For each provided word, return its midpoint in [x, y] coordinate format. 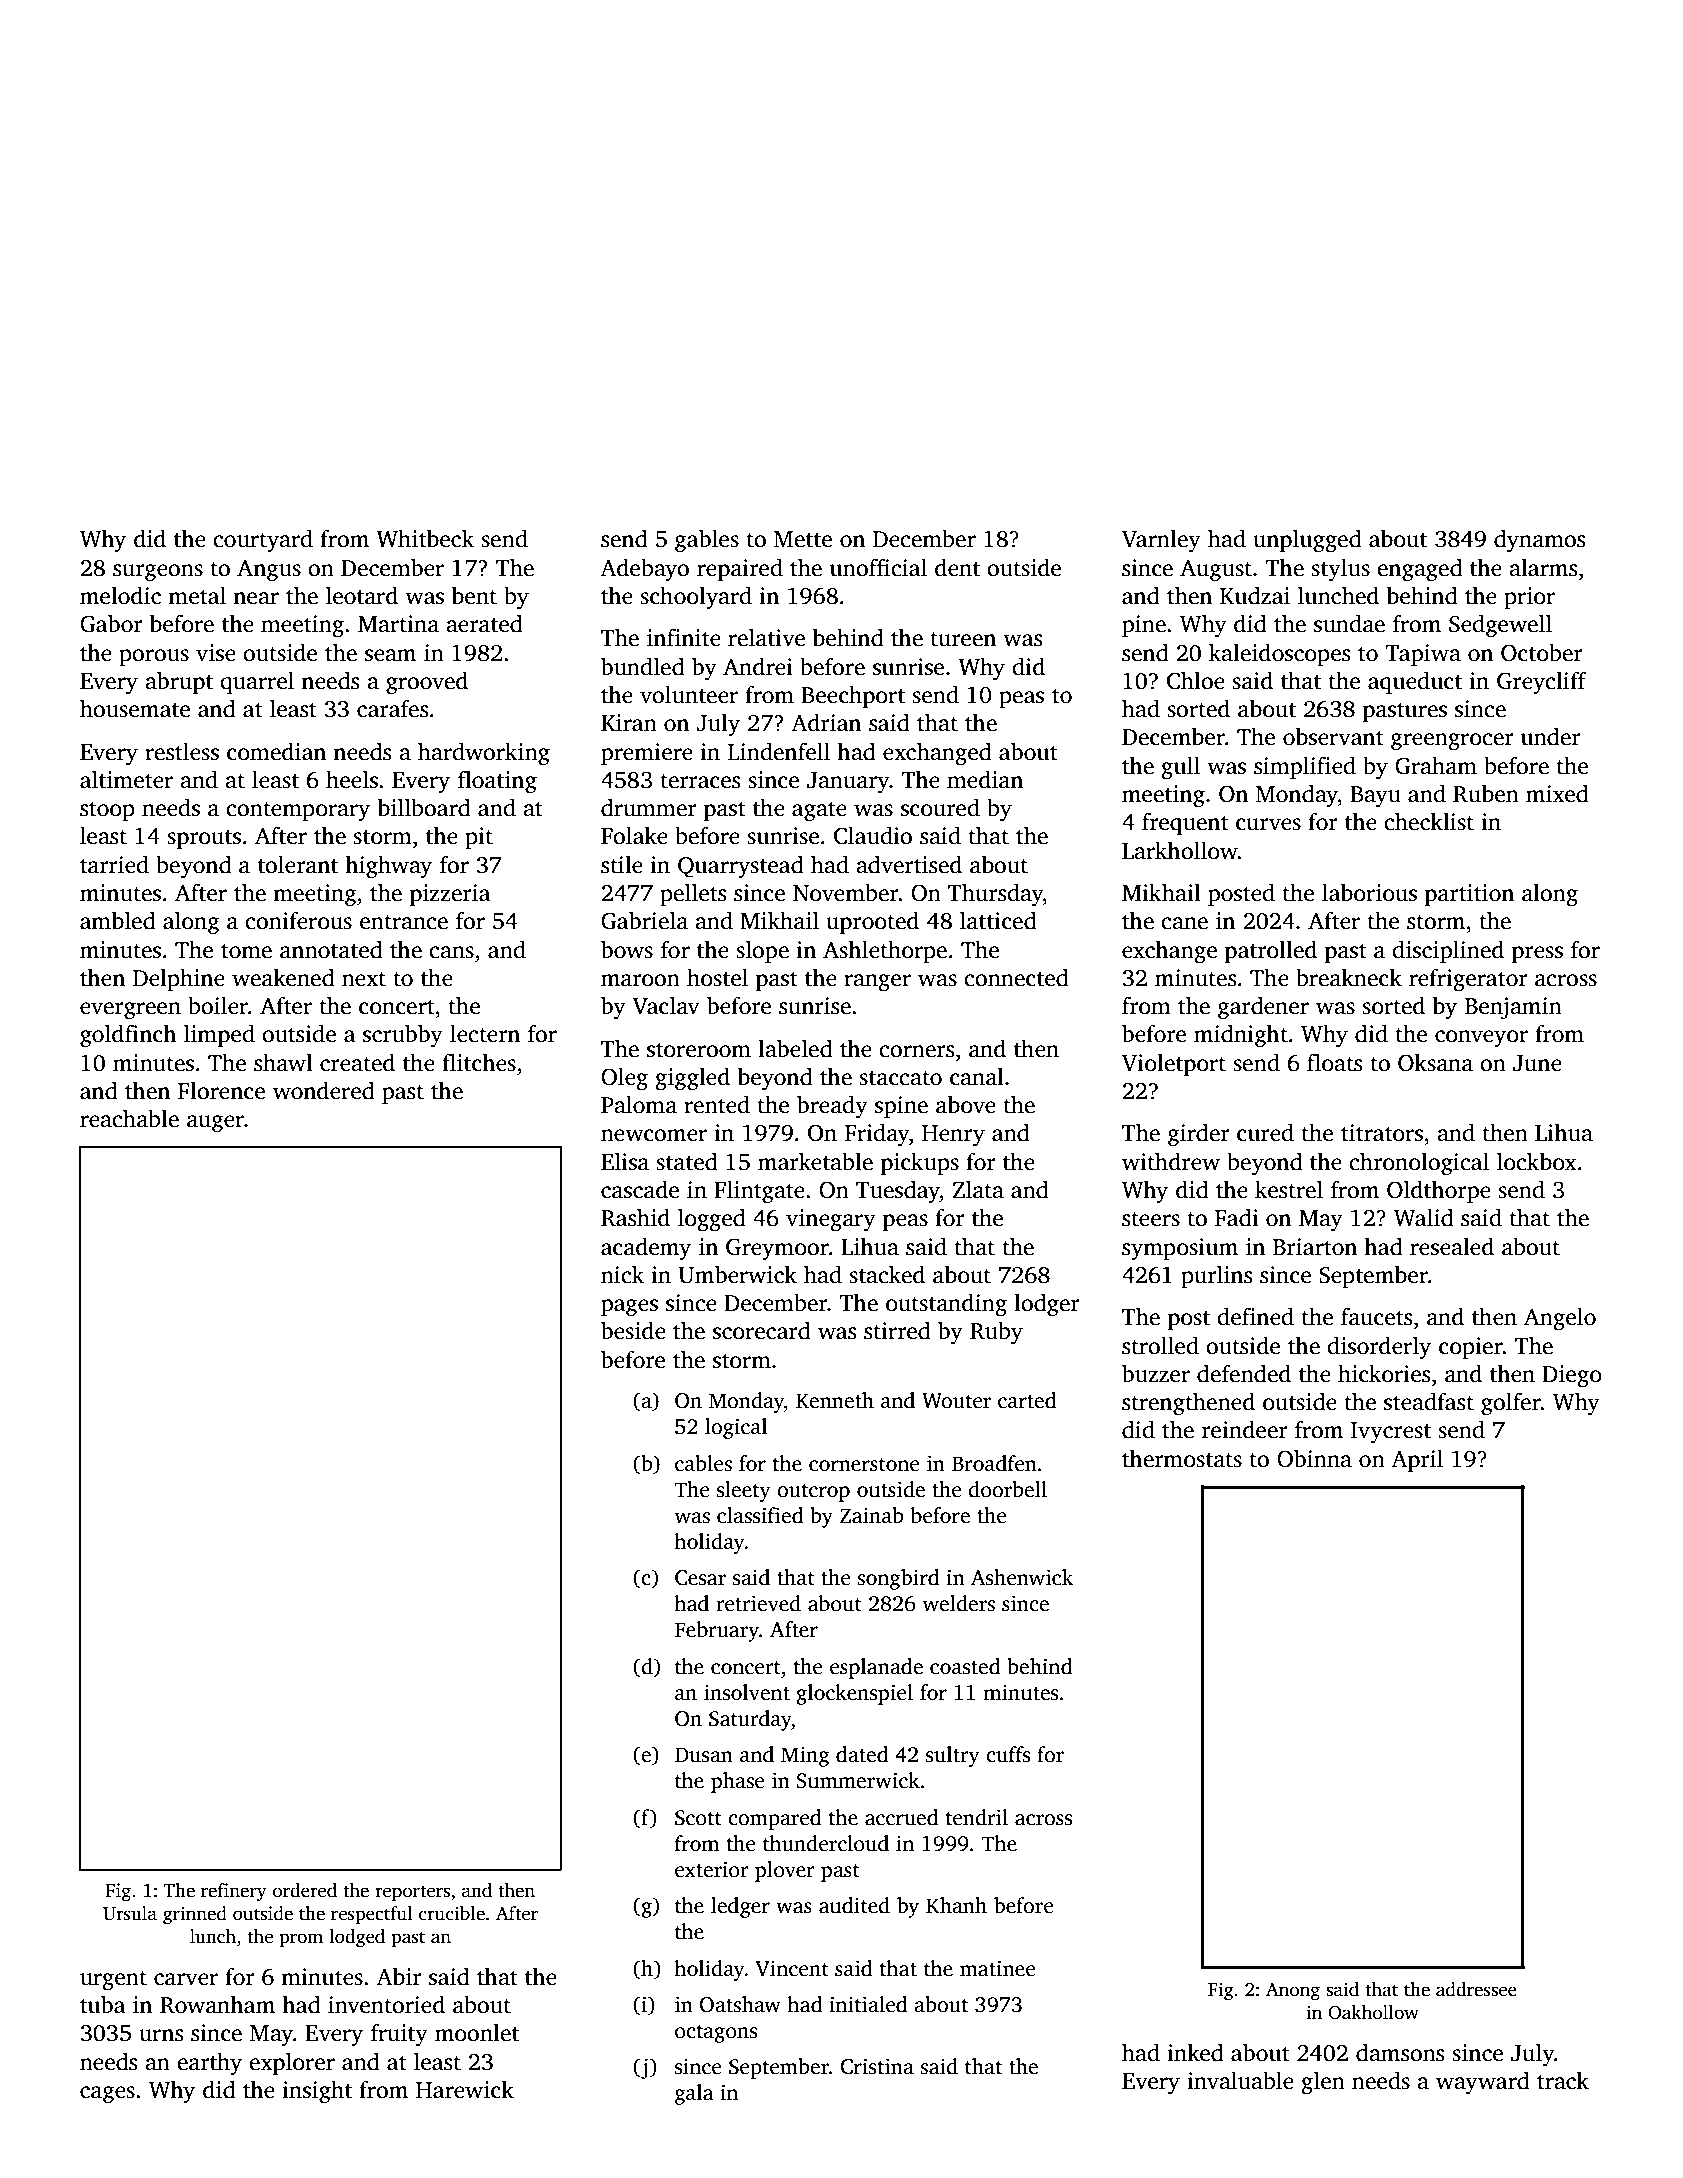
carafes [392, 708]
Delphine [179, 979]
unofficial [878, 567]
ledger [740, 1907]
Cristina [877, 2066]
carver [186, 1979]
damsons [1400, 2052]
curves [1268, 824]
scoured [940, 807]
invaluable [1240, 2080]
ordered [305, 1890]
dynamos [1539, 540]
